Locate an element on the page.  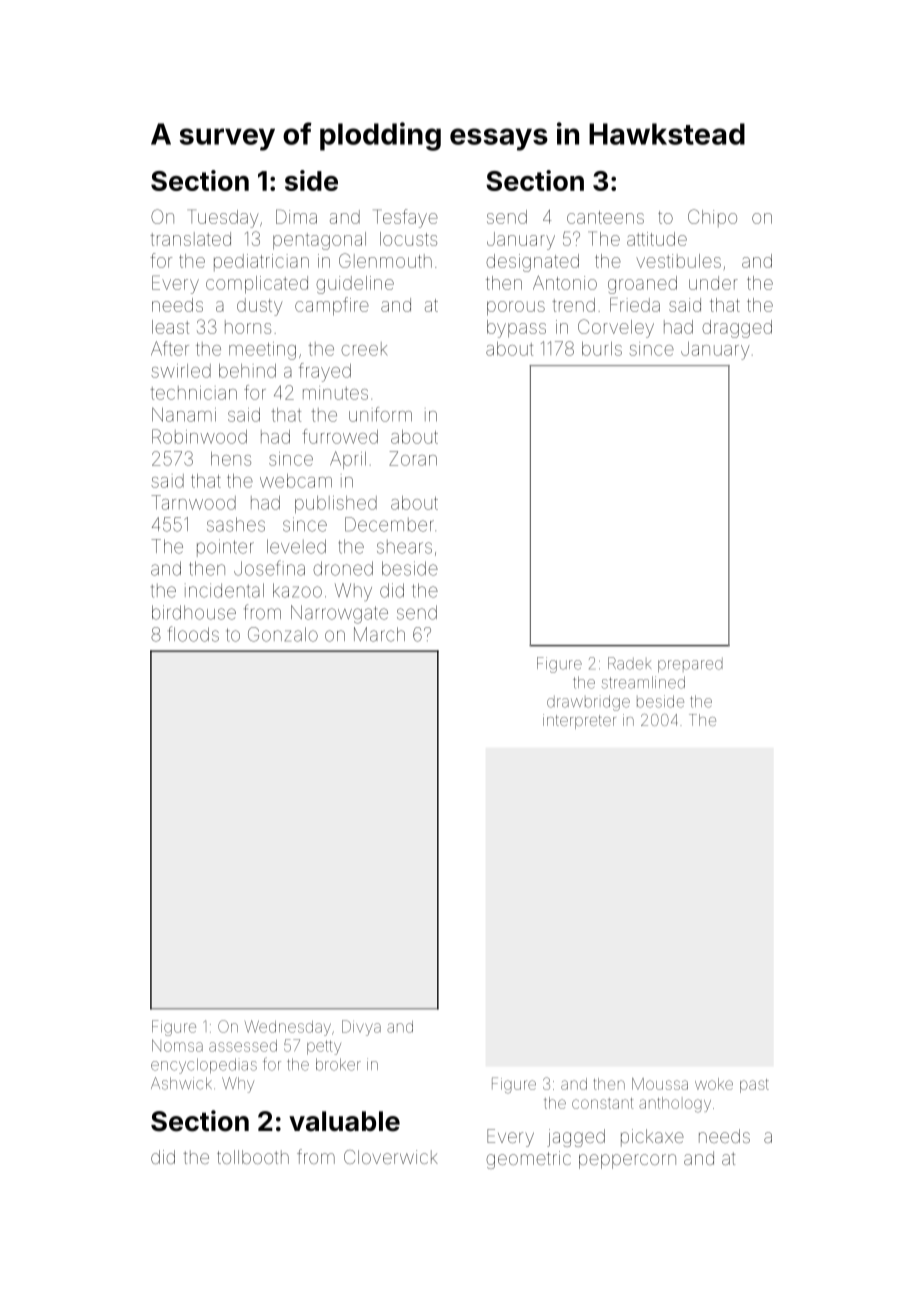
Cloverwick is located at coordinates (391, 1157).
